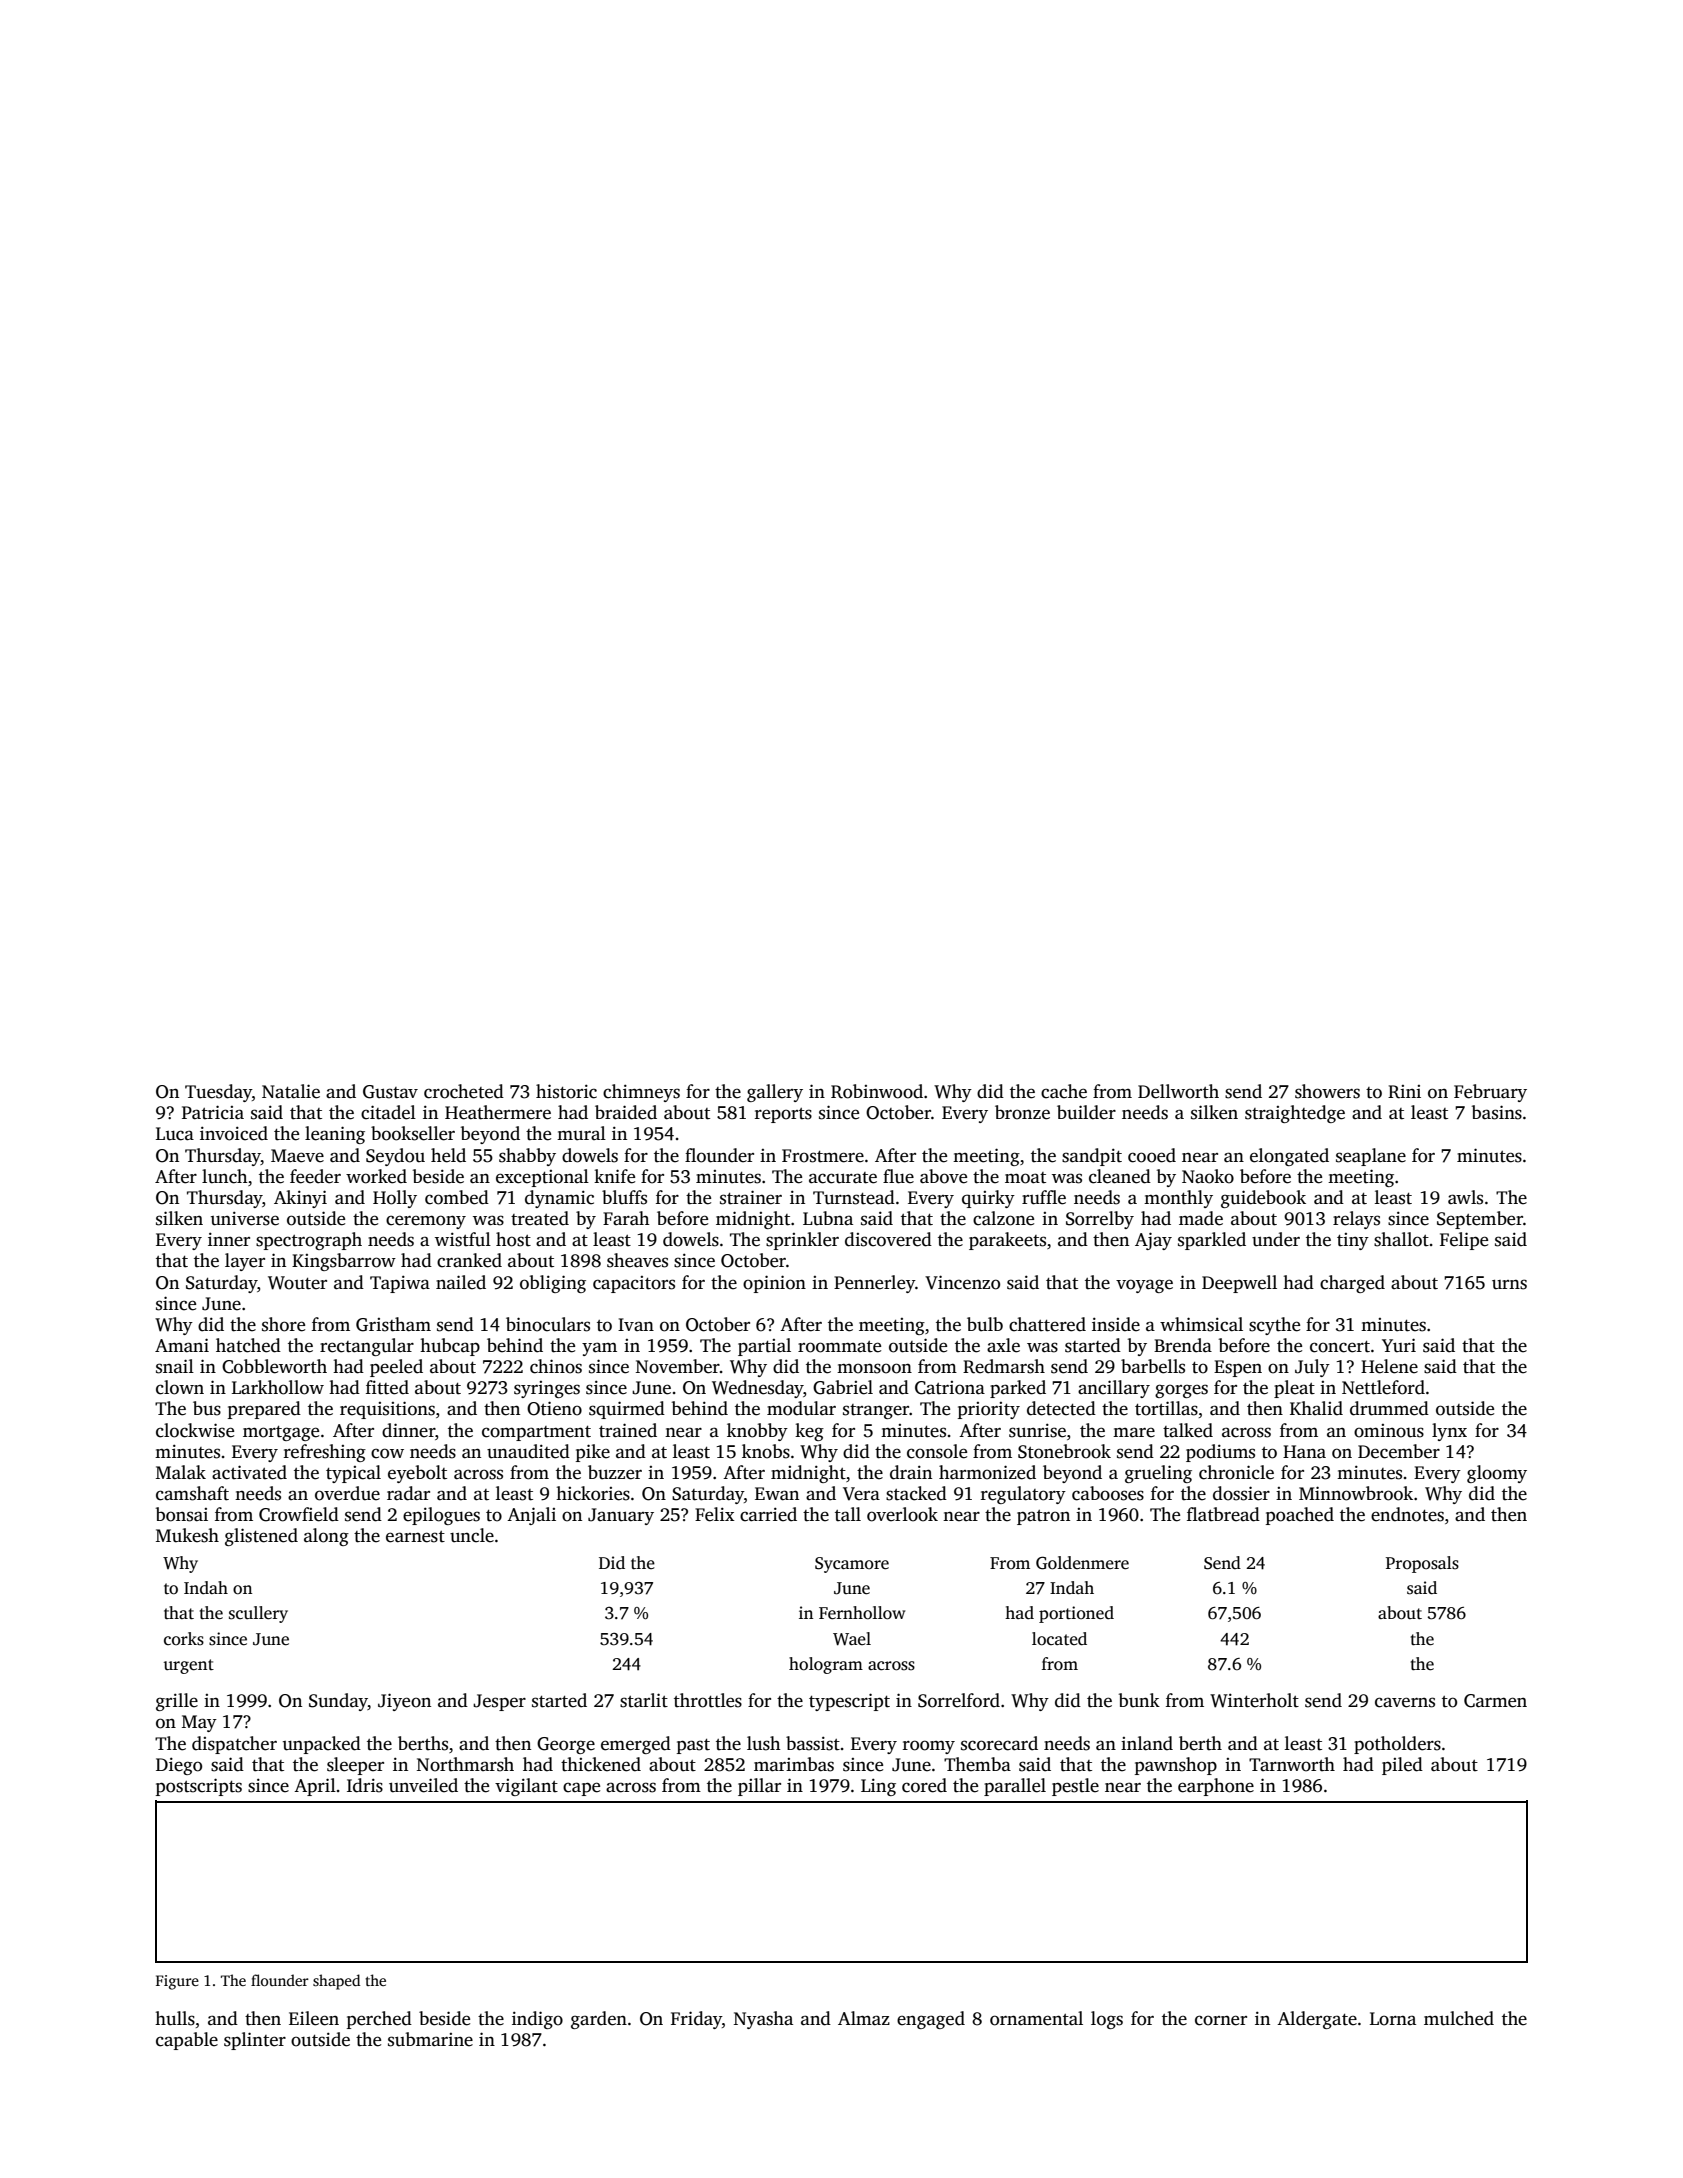 The width and height of the page is (1683, 2178). I want to click on bunk, so click(1139, 1700).
